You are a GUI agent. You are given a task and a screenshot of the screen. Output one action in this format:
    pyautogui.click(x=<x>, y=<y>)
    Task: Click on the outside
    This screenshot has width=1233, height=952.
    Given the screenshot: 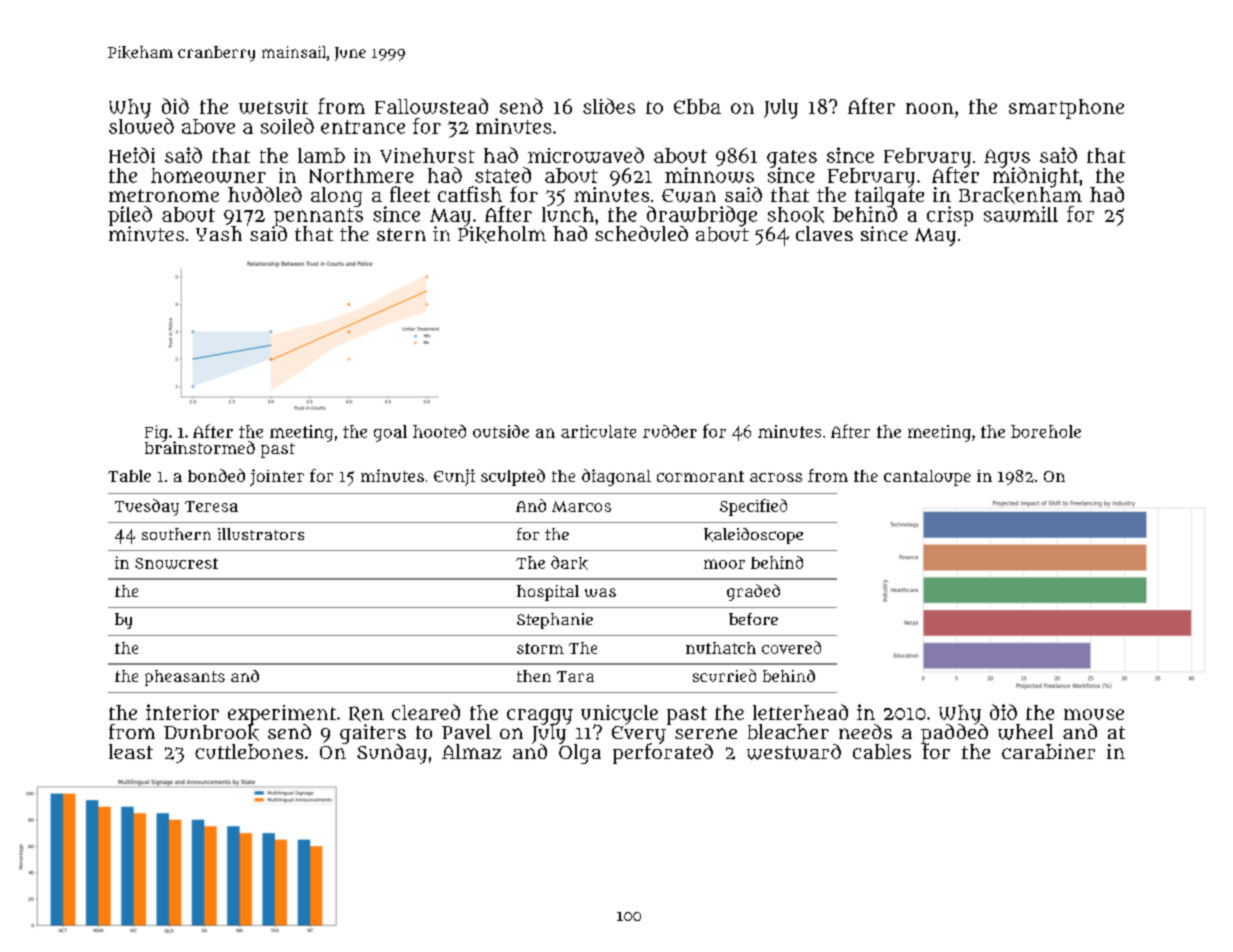 What is the action you would take?
    pyautogui.click(x=501, y=431)
